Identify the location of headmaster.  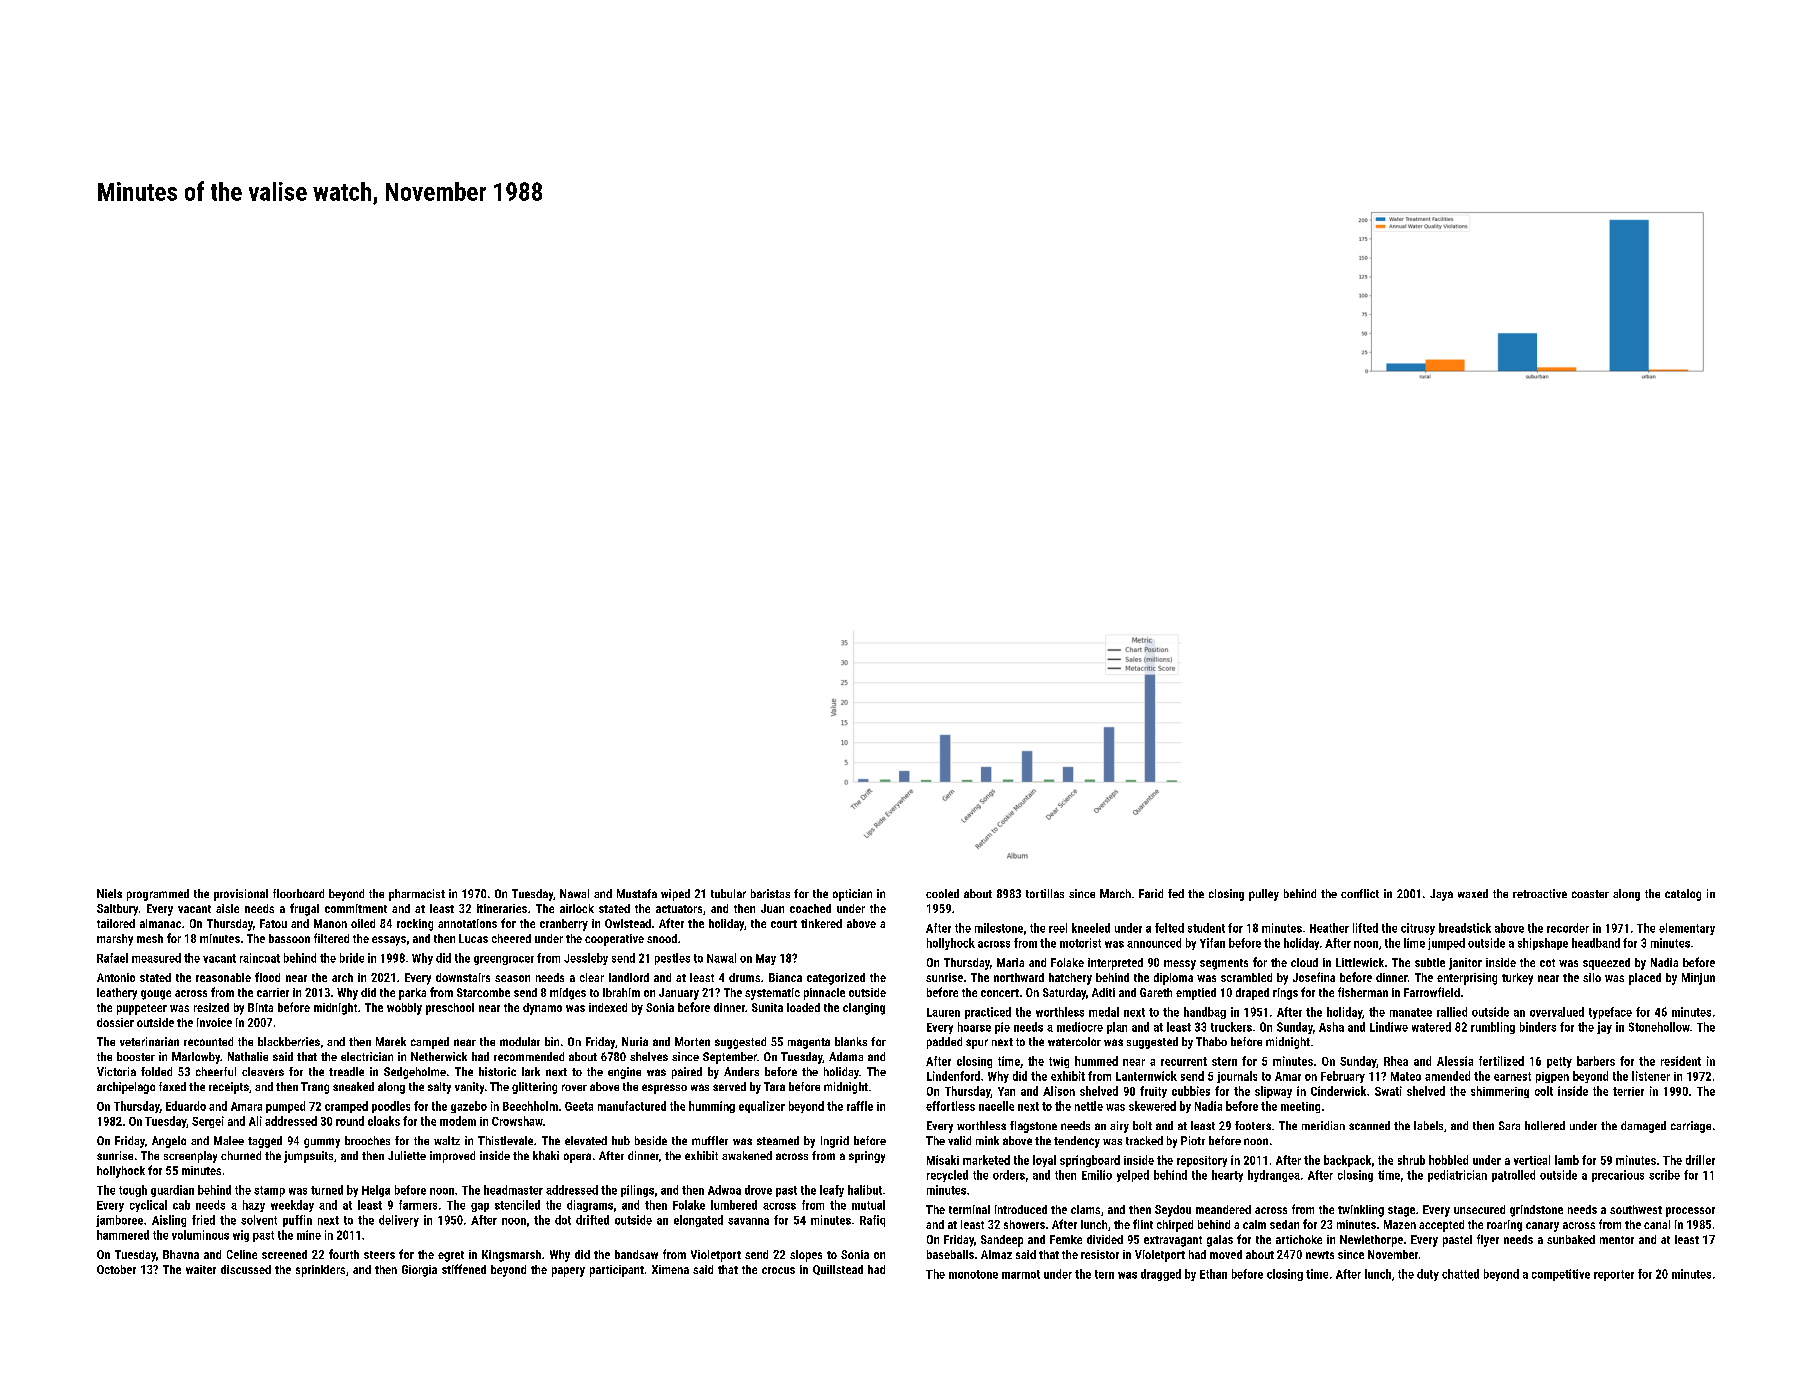
(513, 1190).
